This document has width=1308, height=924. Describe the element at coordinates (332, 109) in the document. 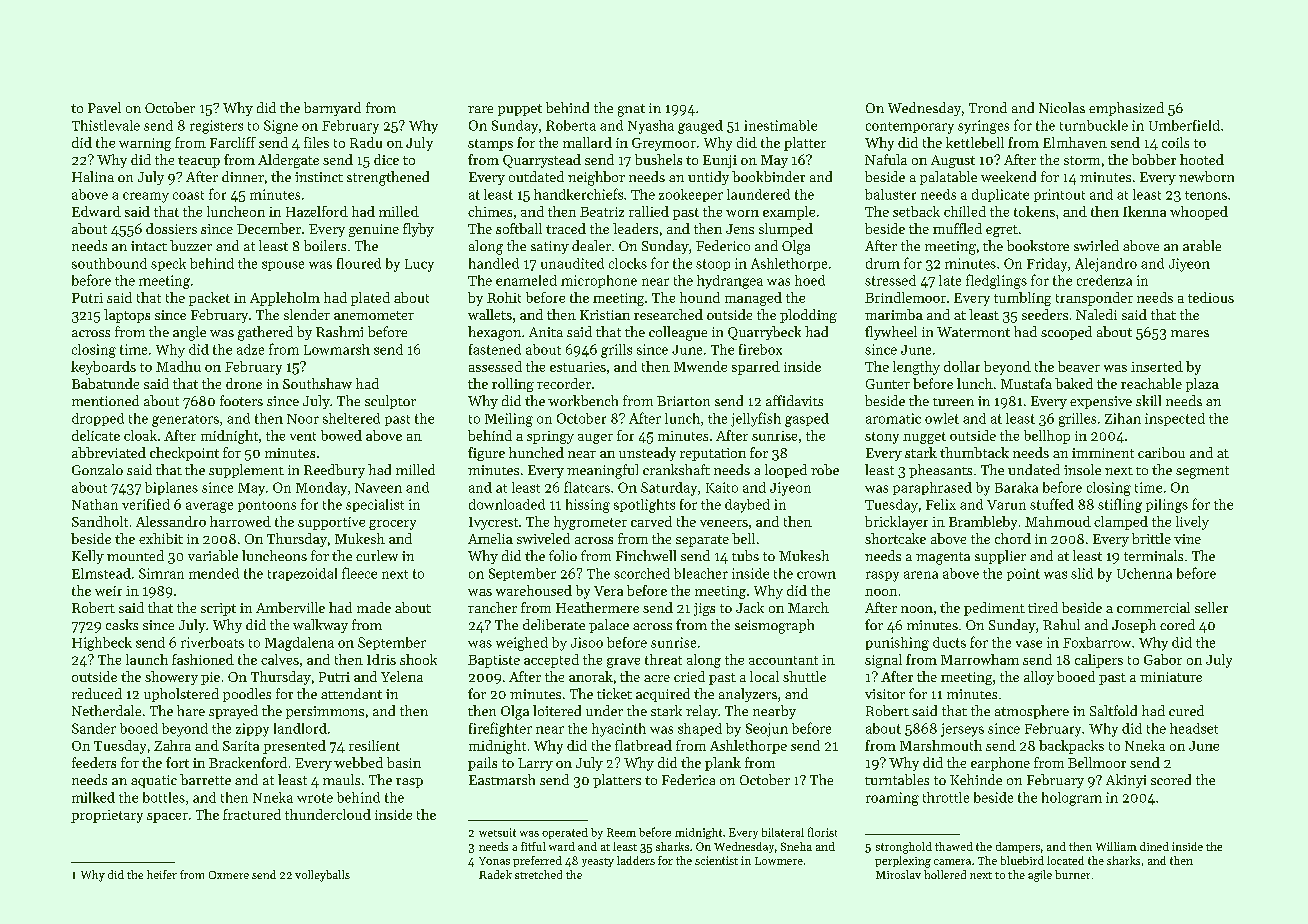

I see `barnyard` at that location.
